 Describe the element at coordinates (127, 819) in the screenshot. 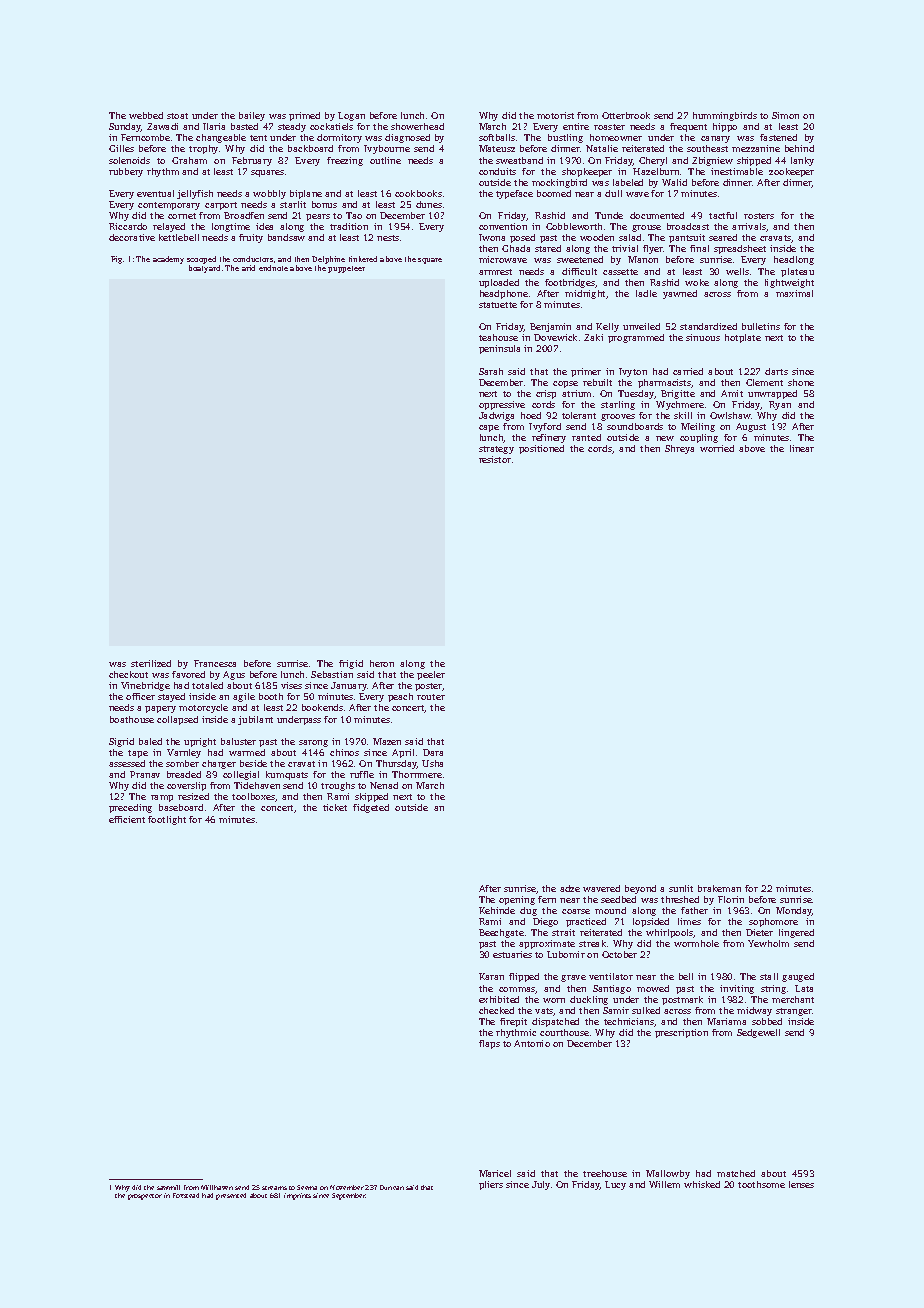

I see `efficient` at that location.
